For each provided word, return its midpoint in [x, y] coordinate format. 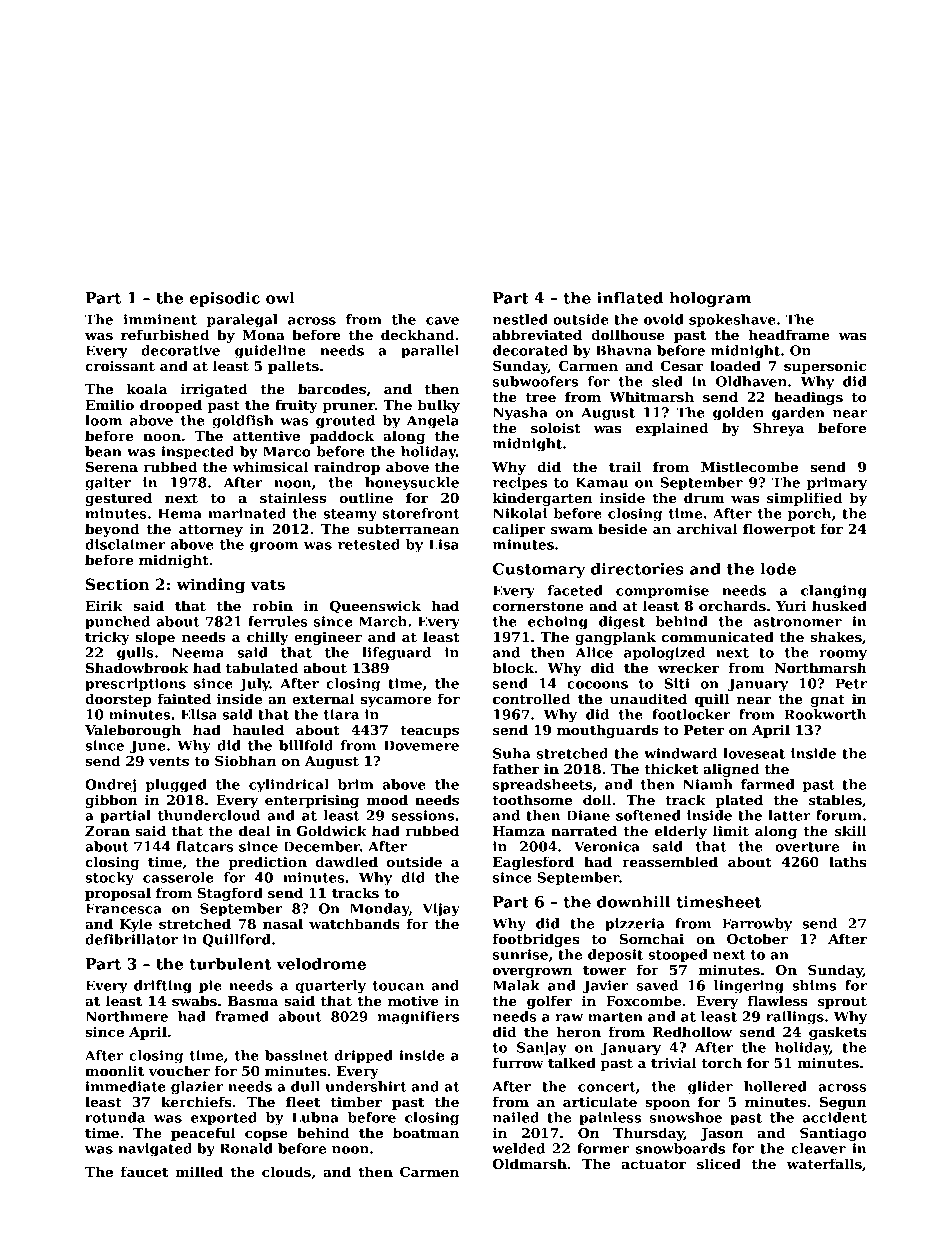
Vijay [441, 910]
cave [442, 321]
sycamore [396, 702]
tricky [107, 638]
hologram [710, 299]
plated [739, 801]
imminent [160, 319]
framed [242, 1016]
